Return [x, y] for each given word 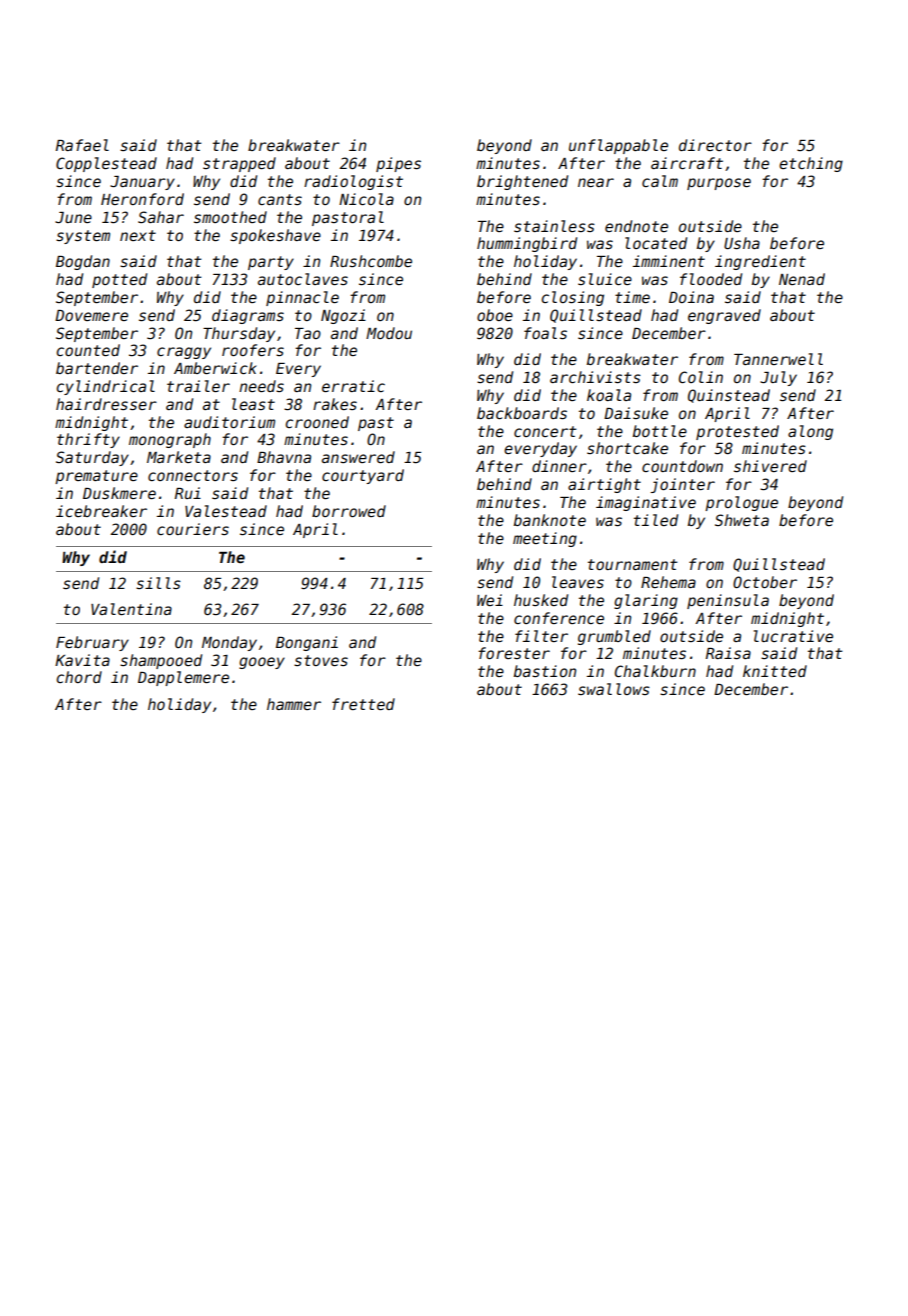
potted [119, 280]
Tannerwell [778, 359]
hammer [294, 704]
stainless [554, 226]
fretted [363, 704]
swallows [614, 689]
